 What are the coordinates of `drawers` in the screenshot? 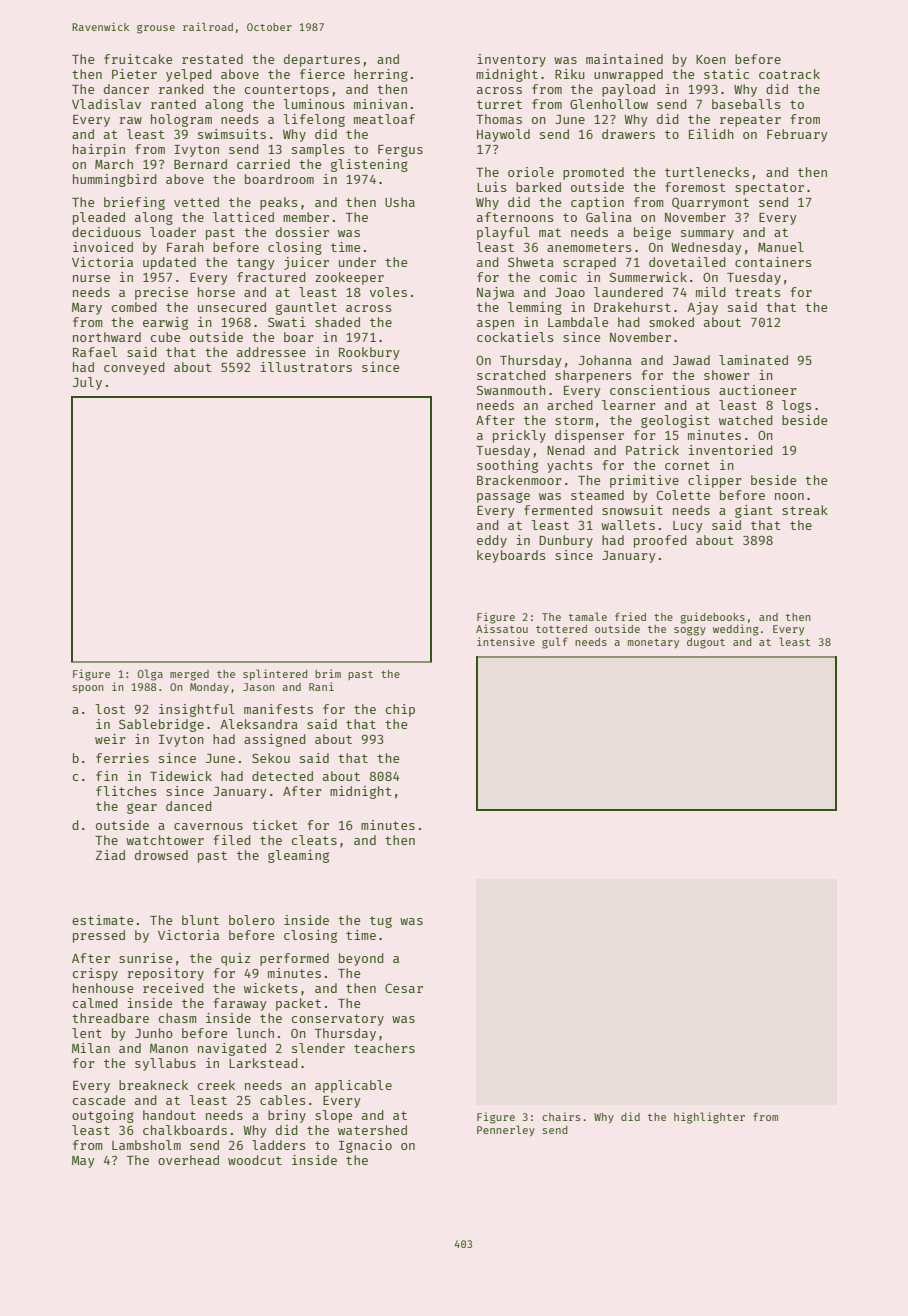 It's located at (628, 134).
